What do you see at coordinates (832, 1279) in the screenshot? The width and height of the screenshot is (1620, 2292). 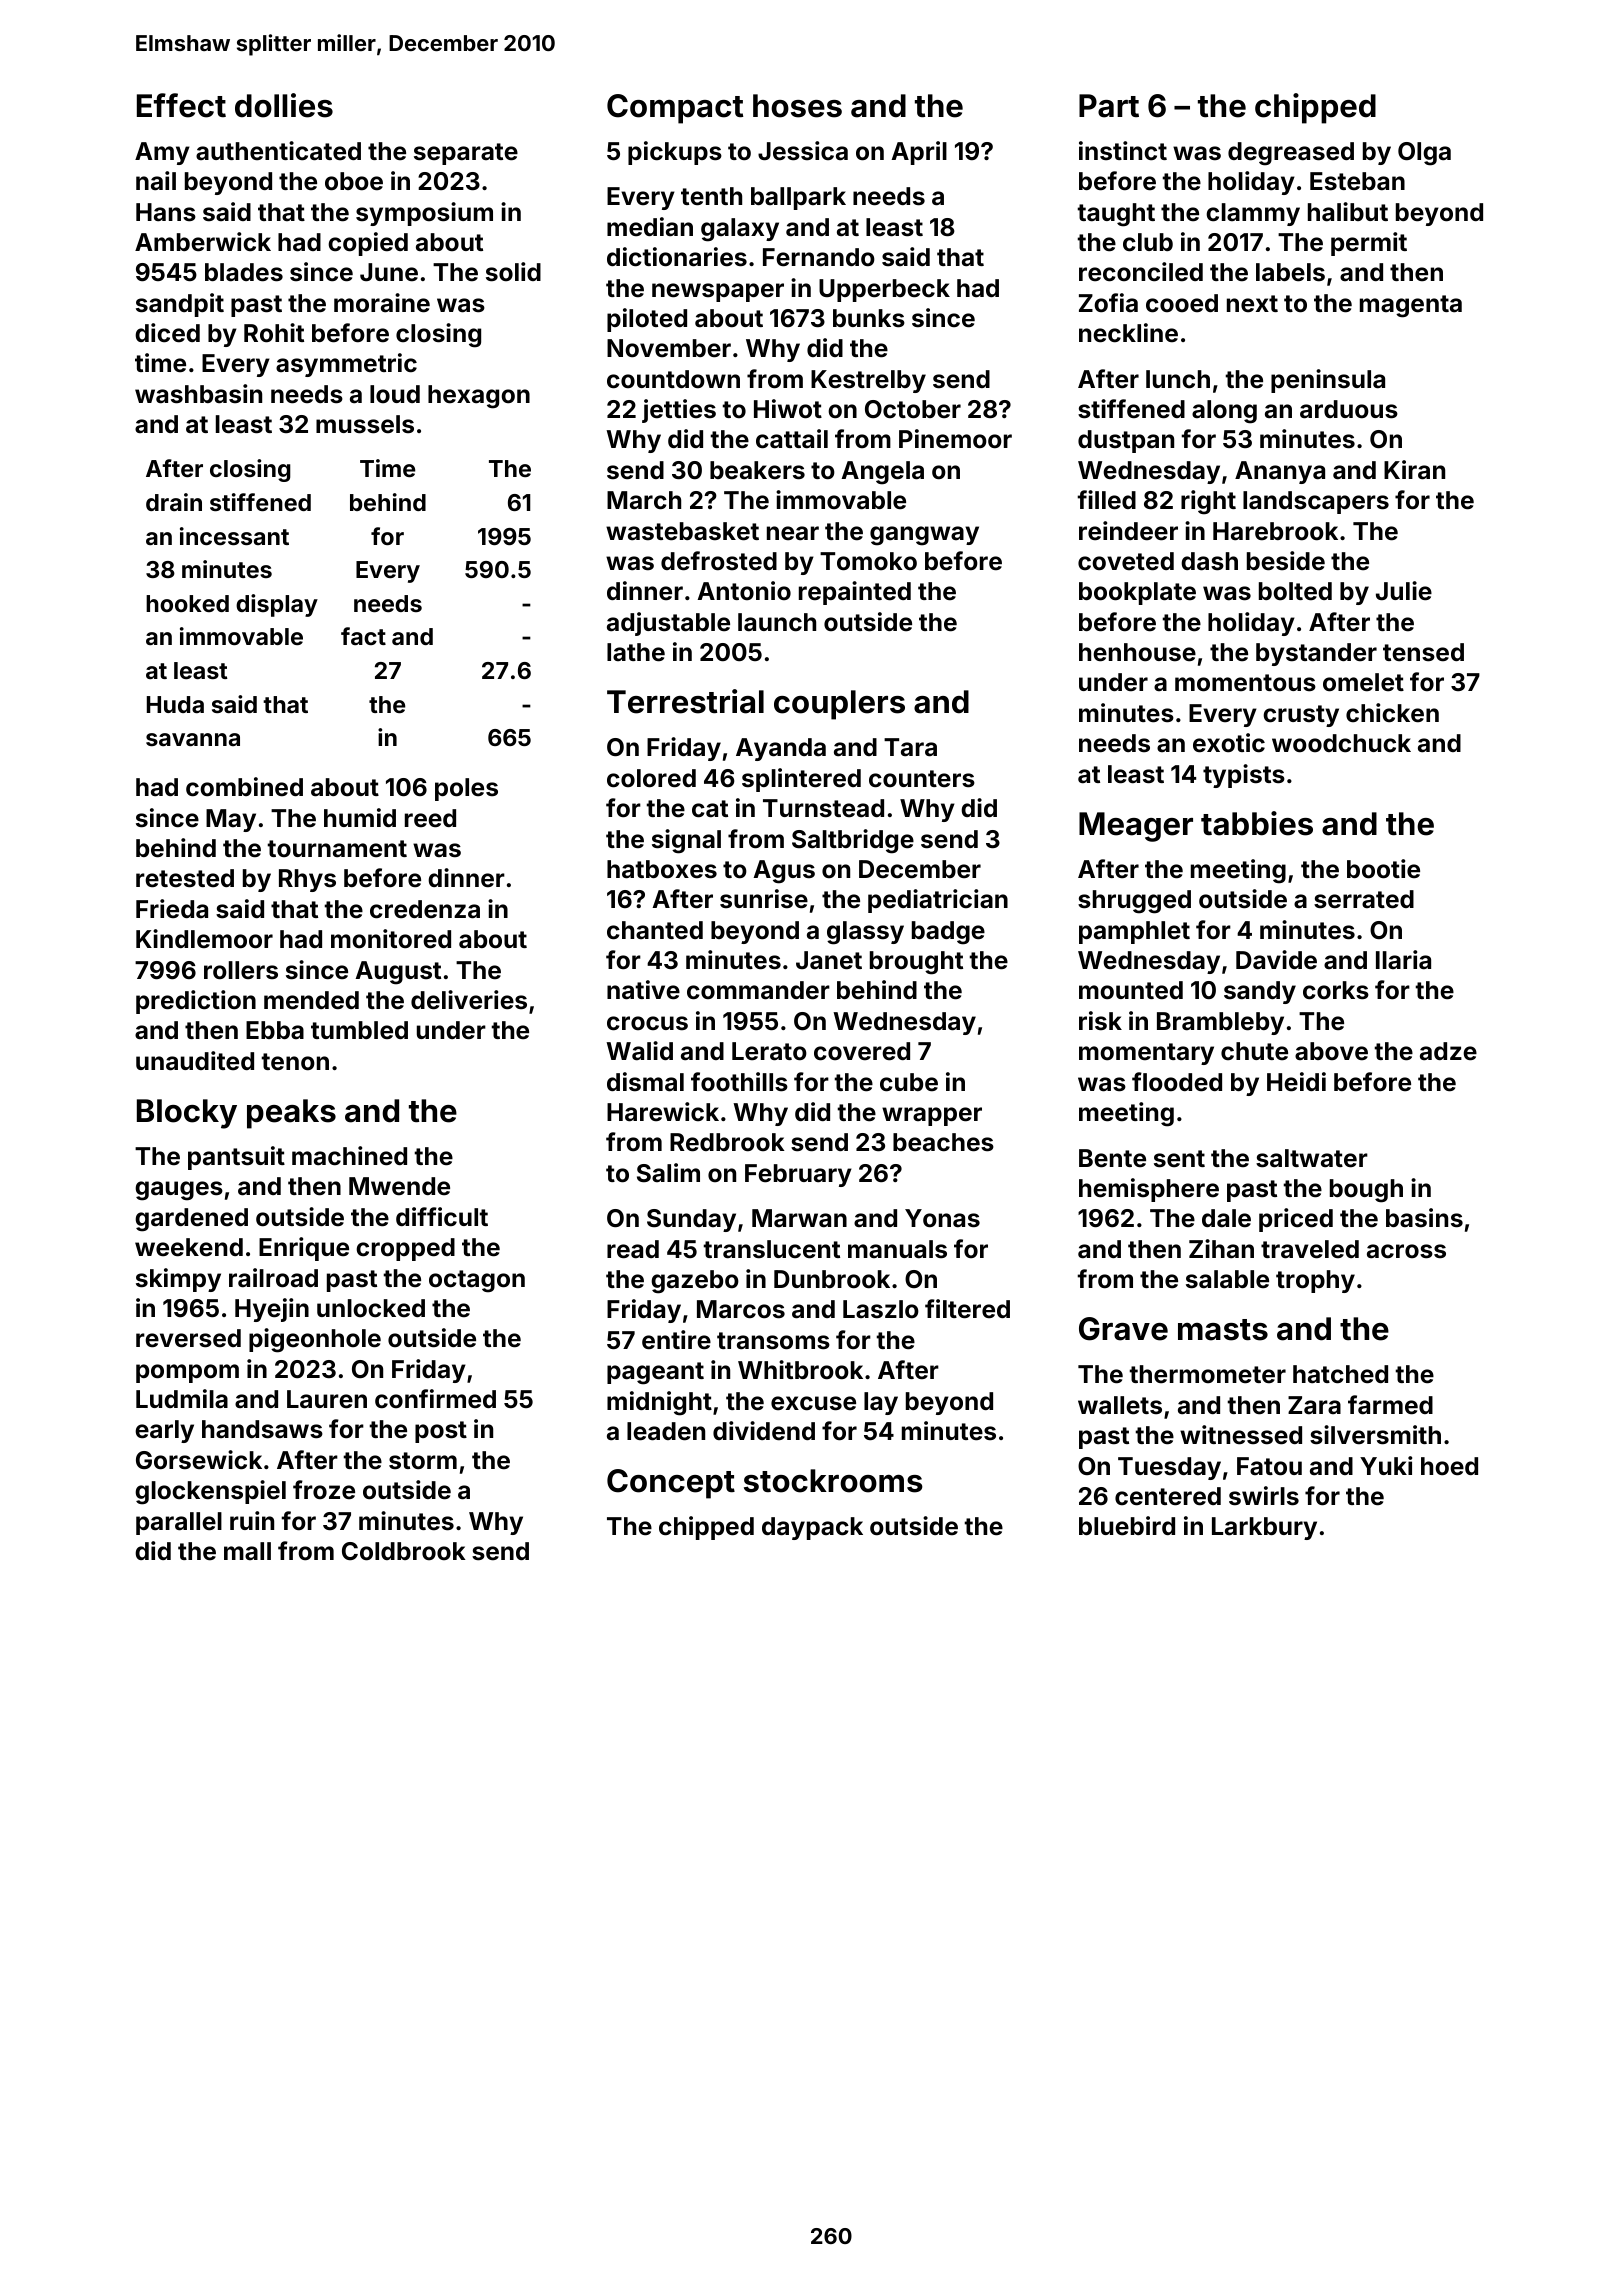 I see `Dunbrook` at bounding box center [832, 1279].
